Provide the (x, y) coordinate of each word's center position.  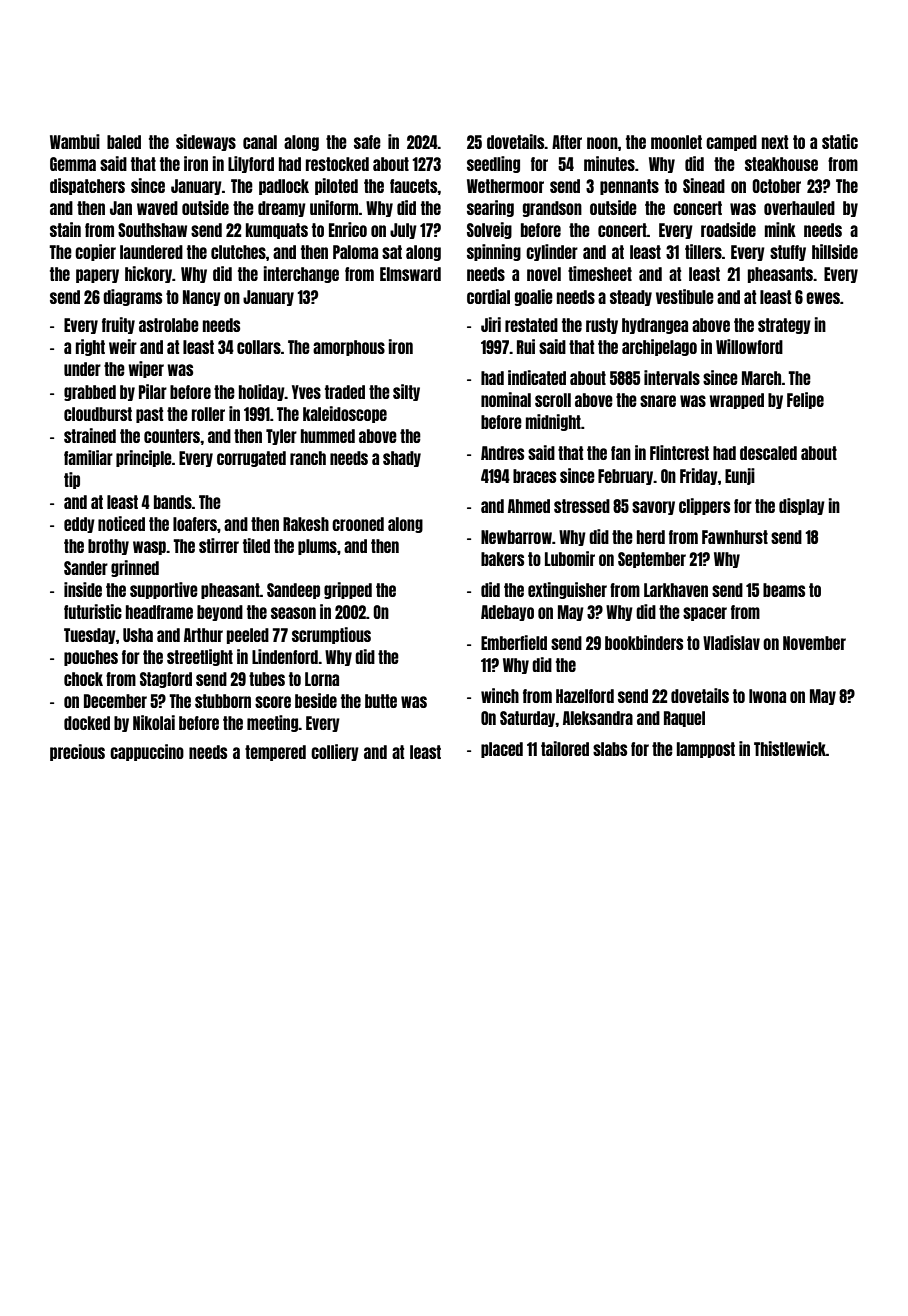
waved (157, 208)
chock (83, 679)
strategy (784, 326)
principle (144, 458)
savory (653, 508)
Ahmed (529, 506)
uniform (334, 207)
